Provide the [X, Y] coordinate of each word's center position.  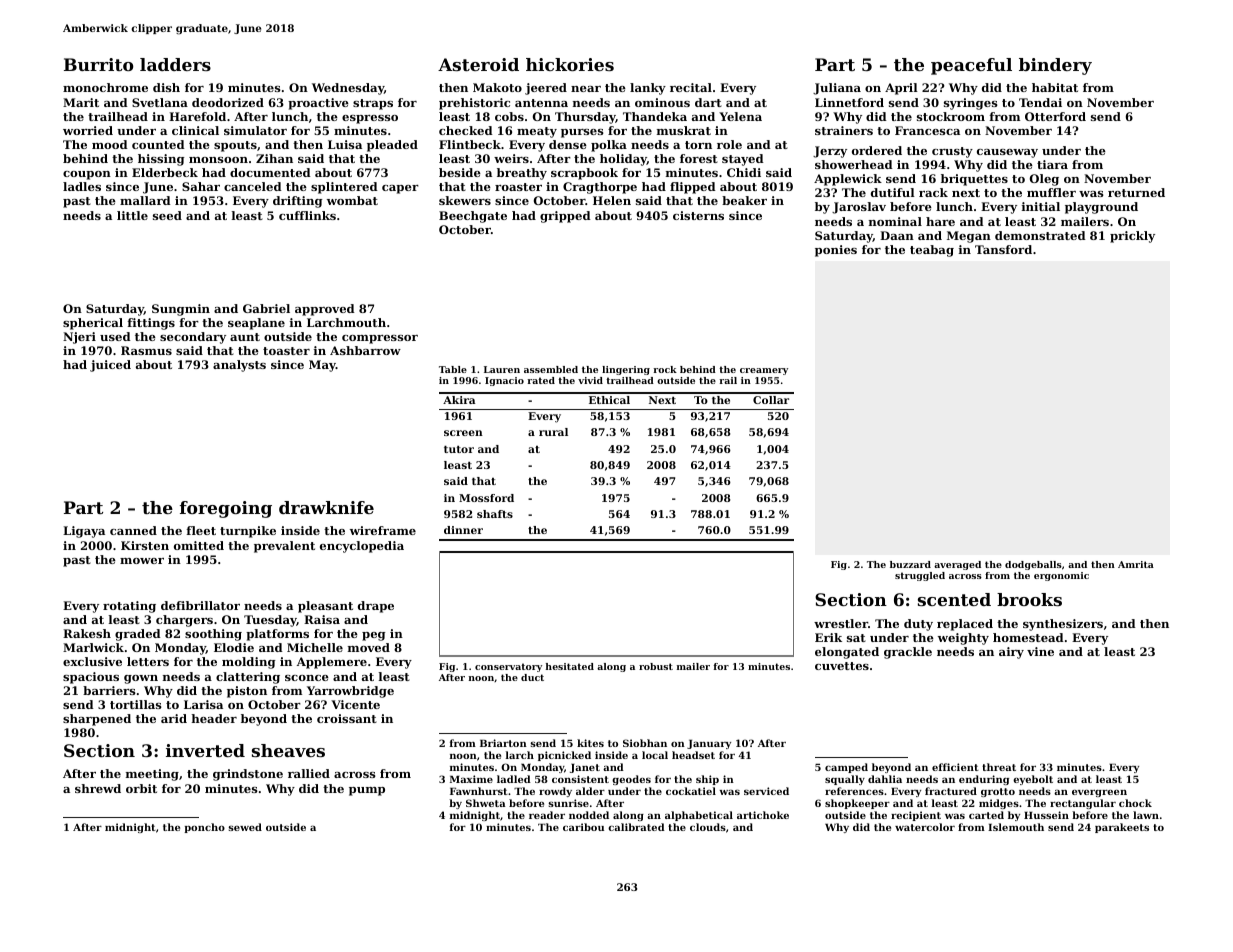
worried [88, 130]
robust [656, 666]
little [132, 215]
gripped [565, 217]
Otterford [1055, 116]
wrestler [841, 623]
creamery [764, 371]
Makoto [497, 87]
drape [376, 607]
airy [1011, 653]
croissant [347, 718]
